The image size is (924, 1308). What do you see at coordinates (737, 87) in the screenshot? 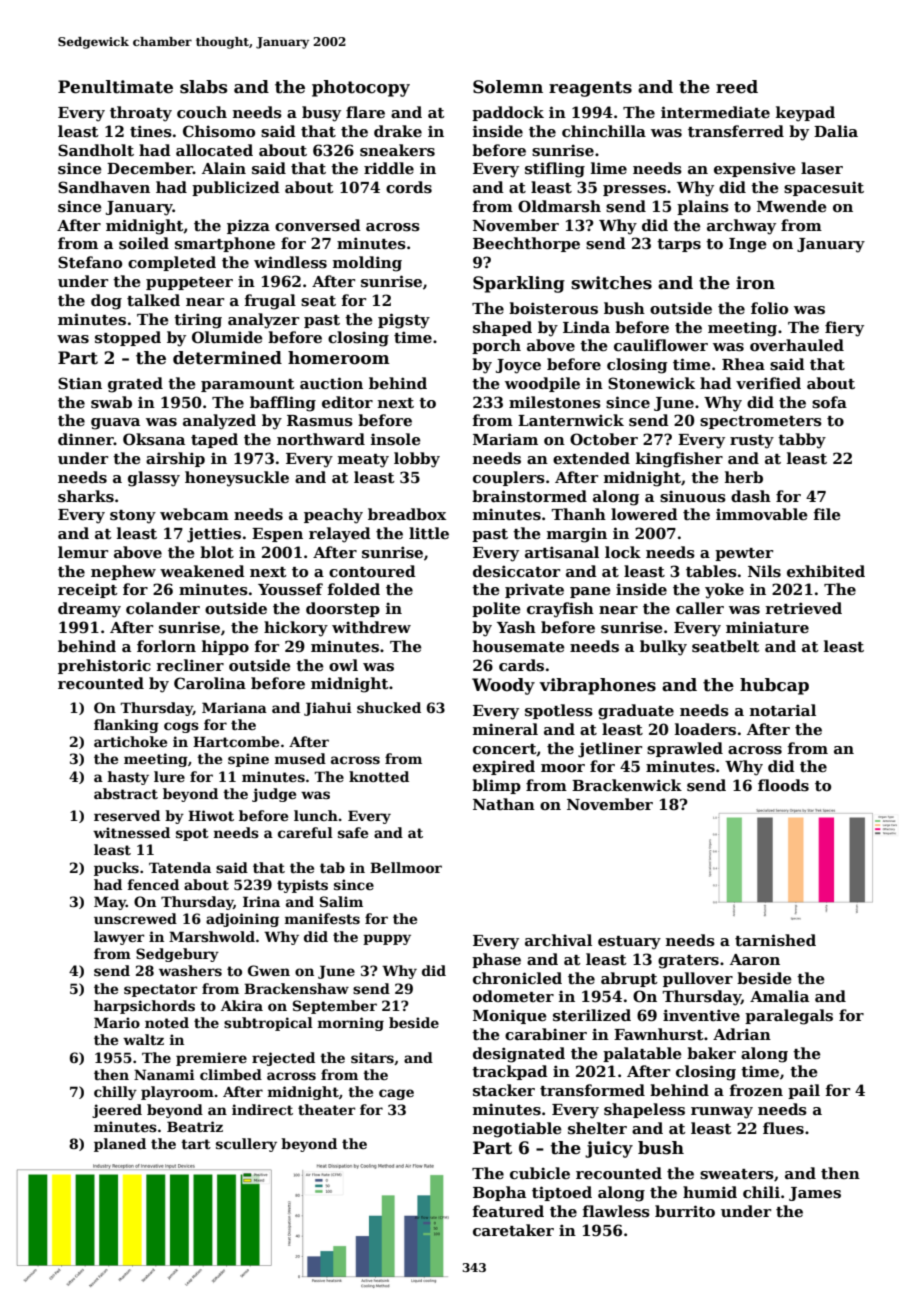
I see `reed` at bounding box center [737, 87].
